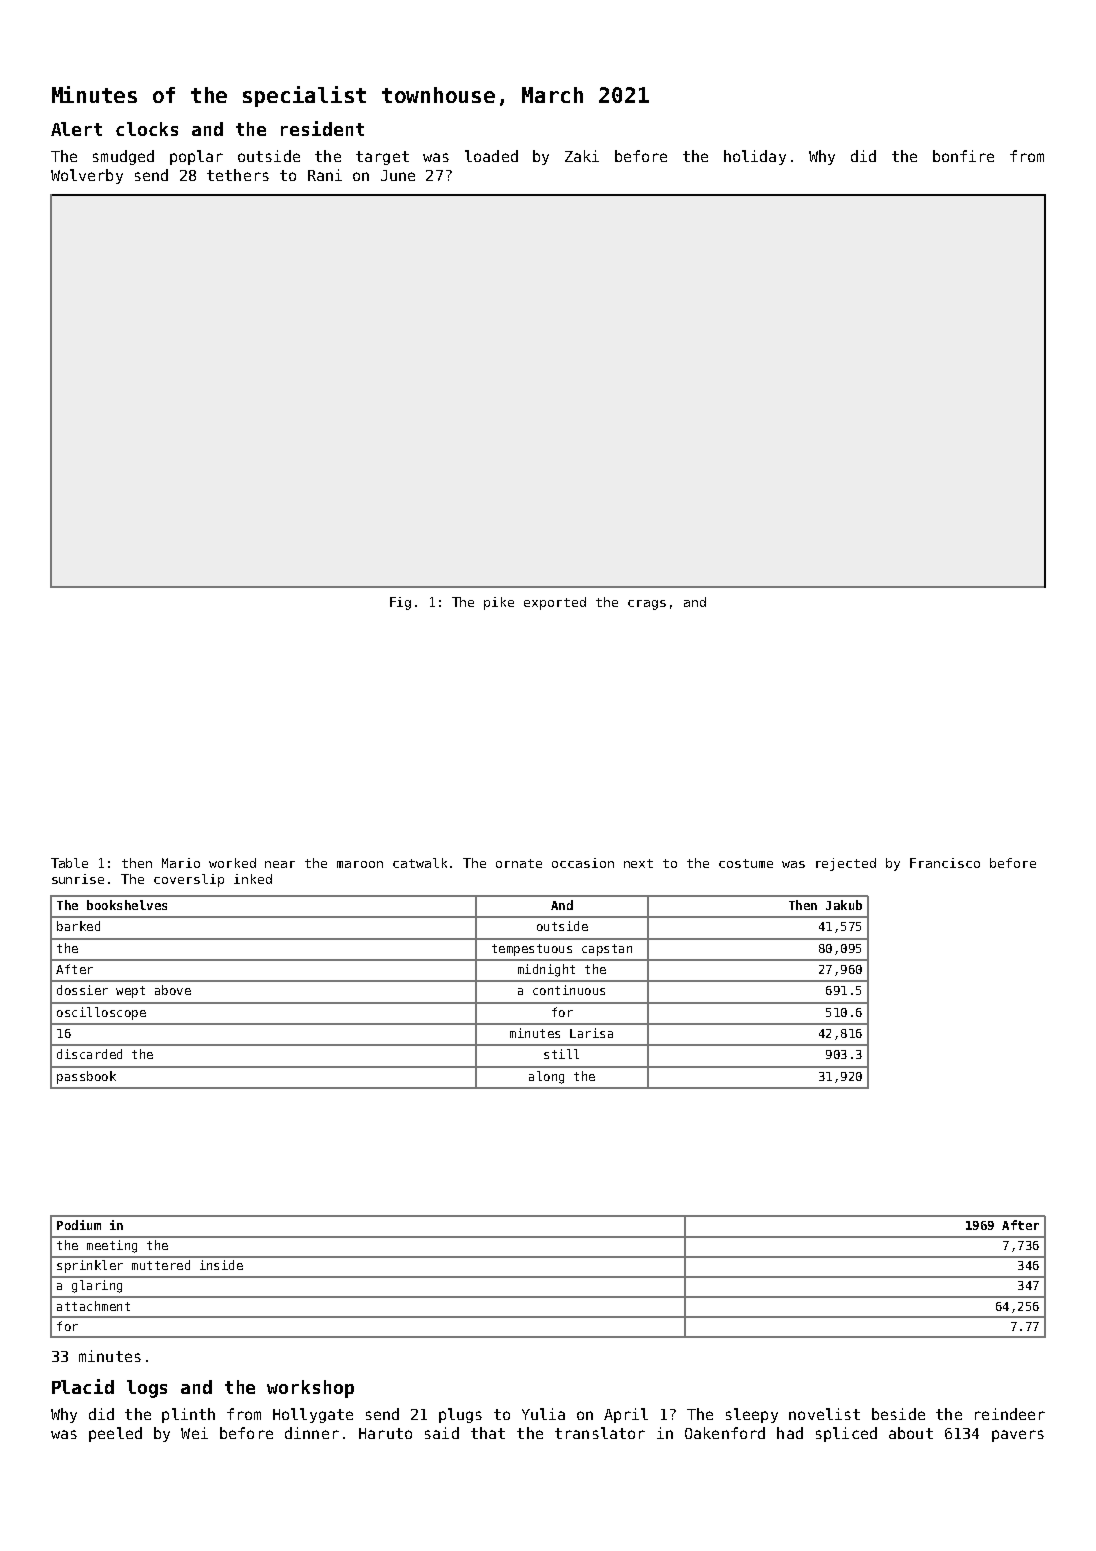  I want to click on Wolverby, so click(87, 176).
